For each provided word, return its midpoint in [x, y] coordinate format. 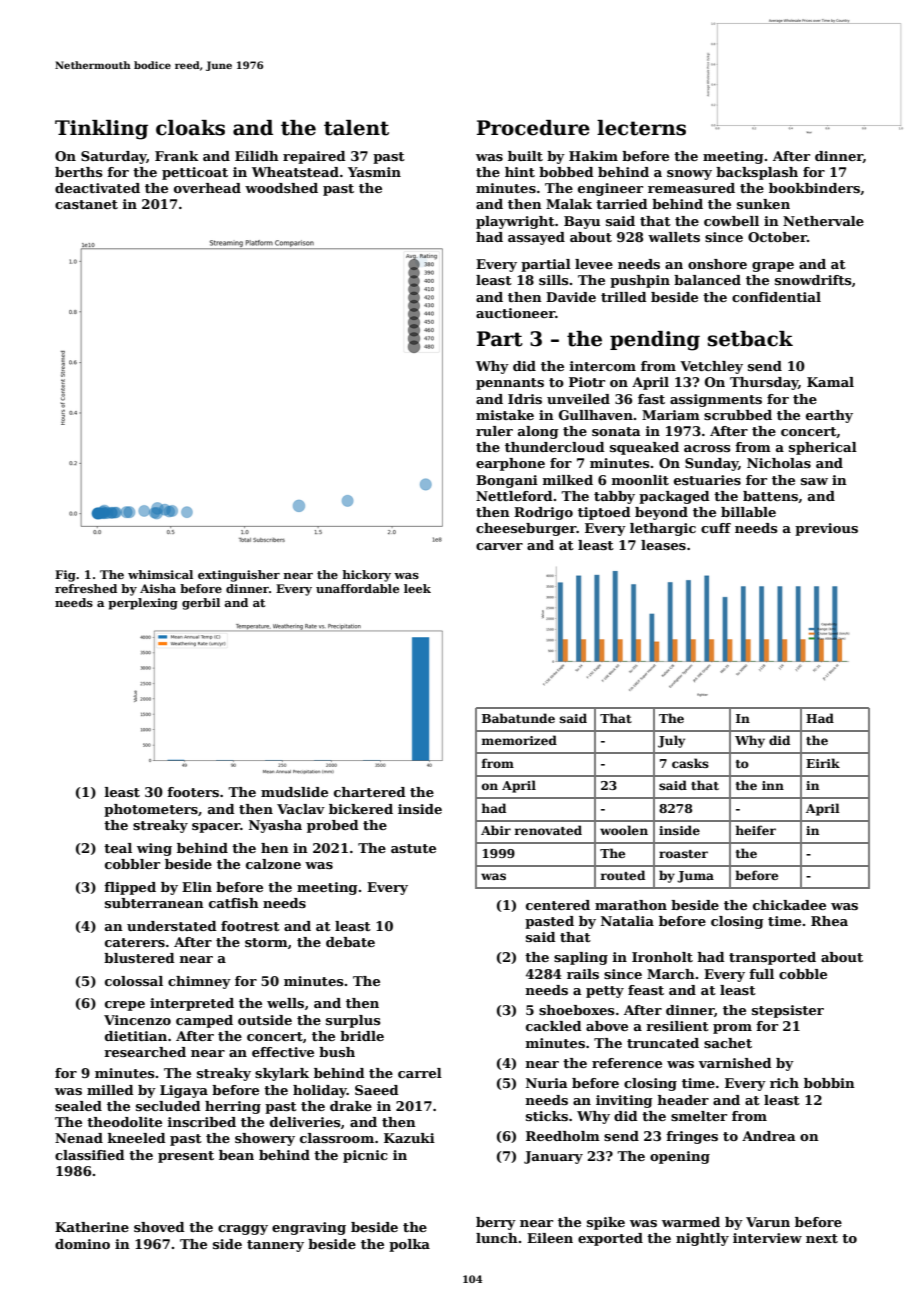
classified [90, 1155]
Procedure [533, 128]
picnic [365, 1156]
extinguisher [239, 576]
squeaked [644, 448]
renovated [548, 830]
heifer [756, 830]
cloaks [190, 128]
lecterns [641, 128]
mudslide [294, 792]
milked [568, 480]
